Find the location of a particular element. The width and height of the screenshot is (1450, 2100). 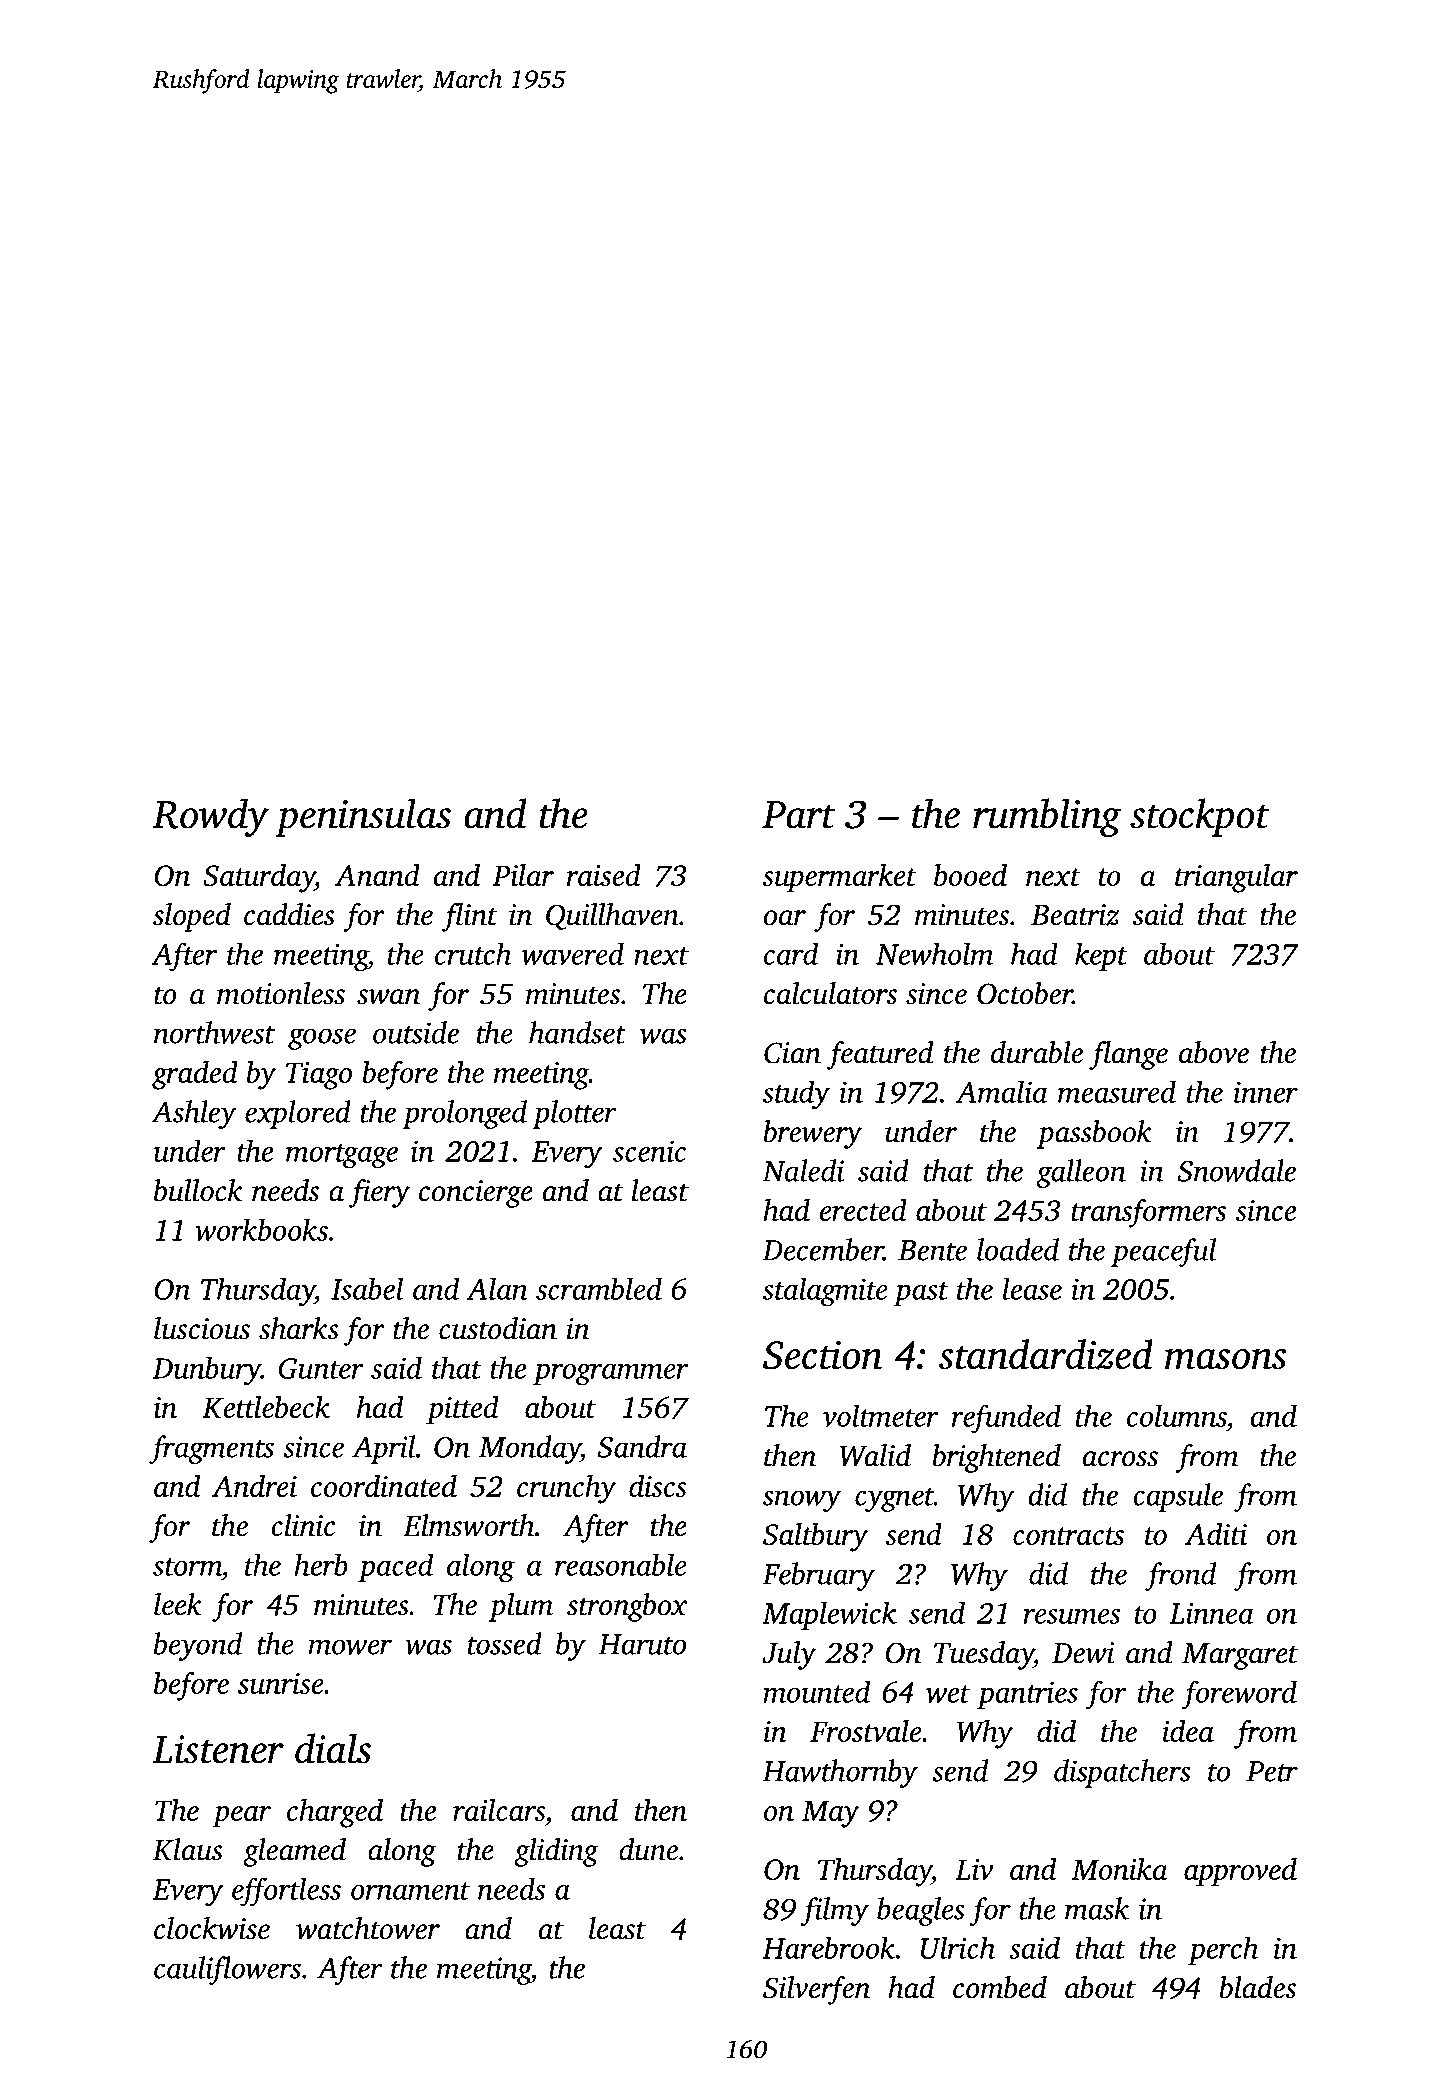

Cian is located at coordinates (792, 1053).
